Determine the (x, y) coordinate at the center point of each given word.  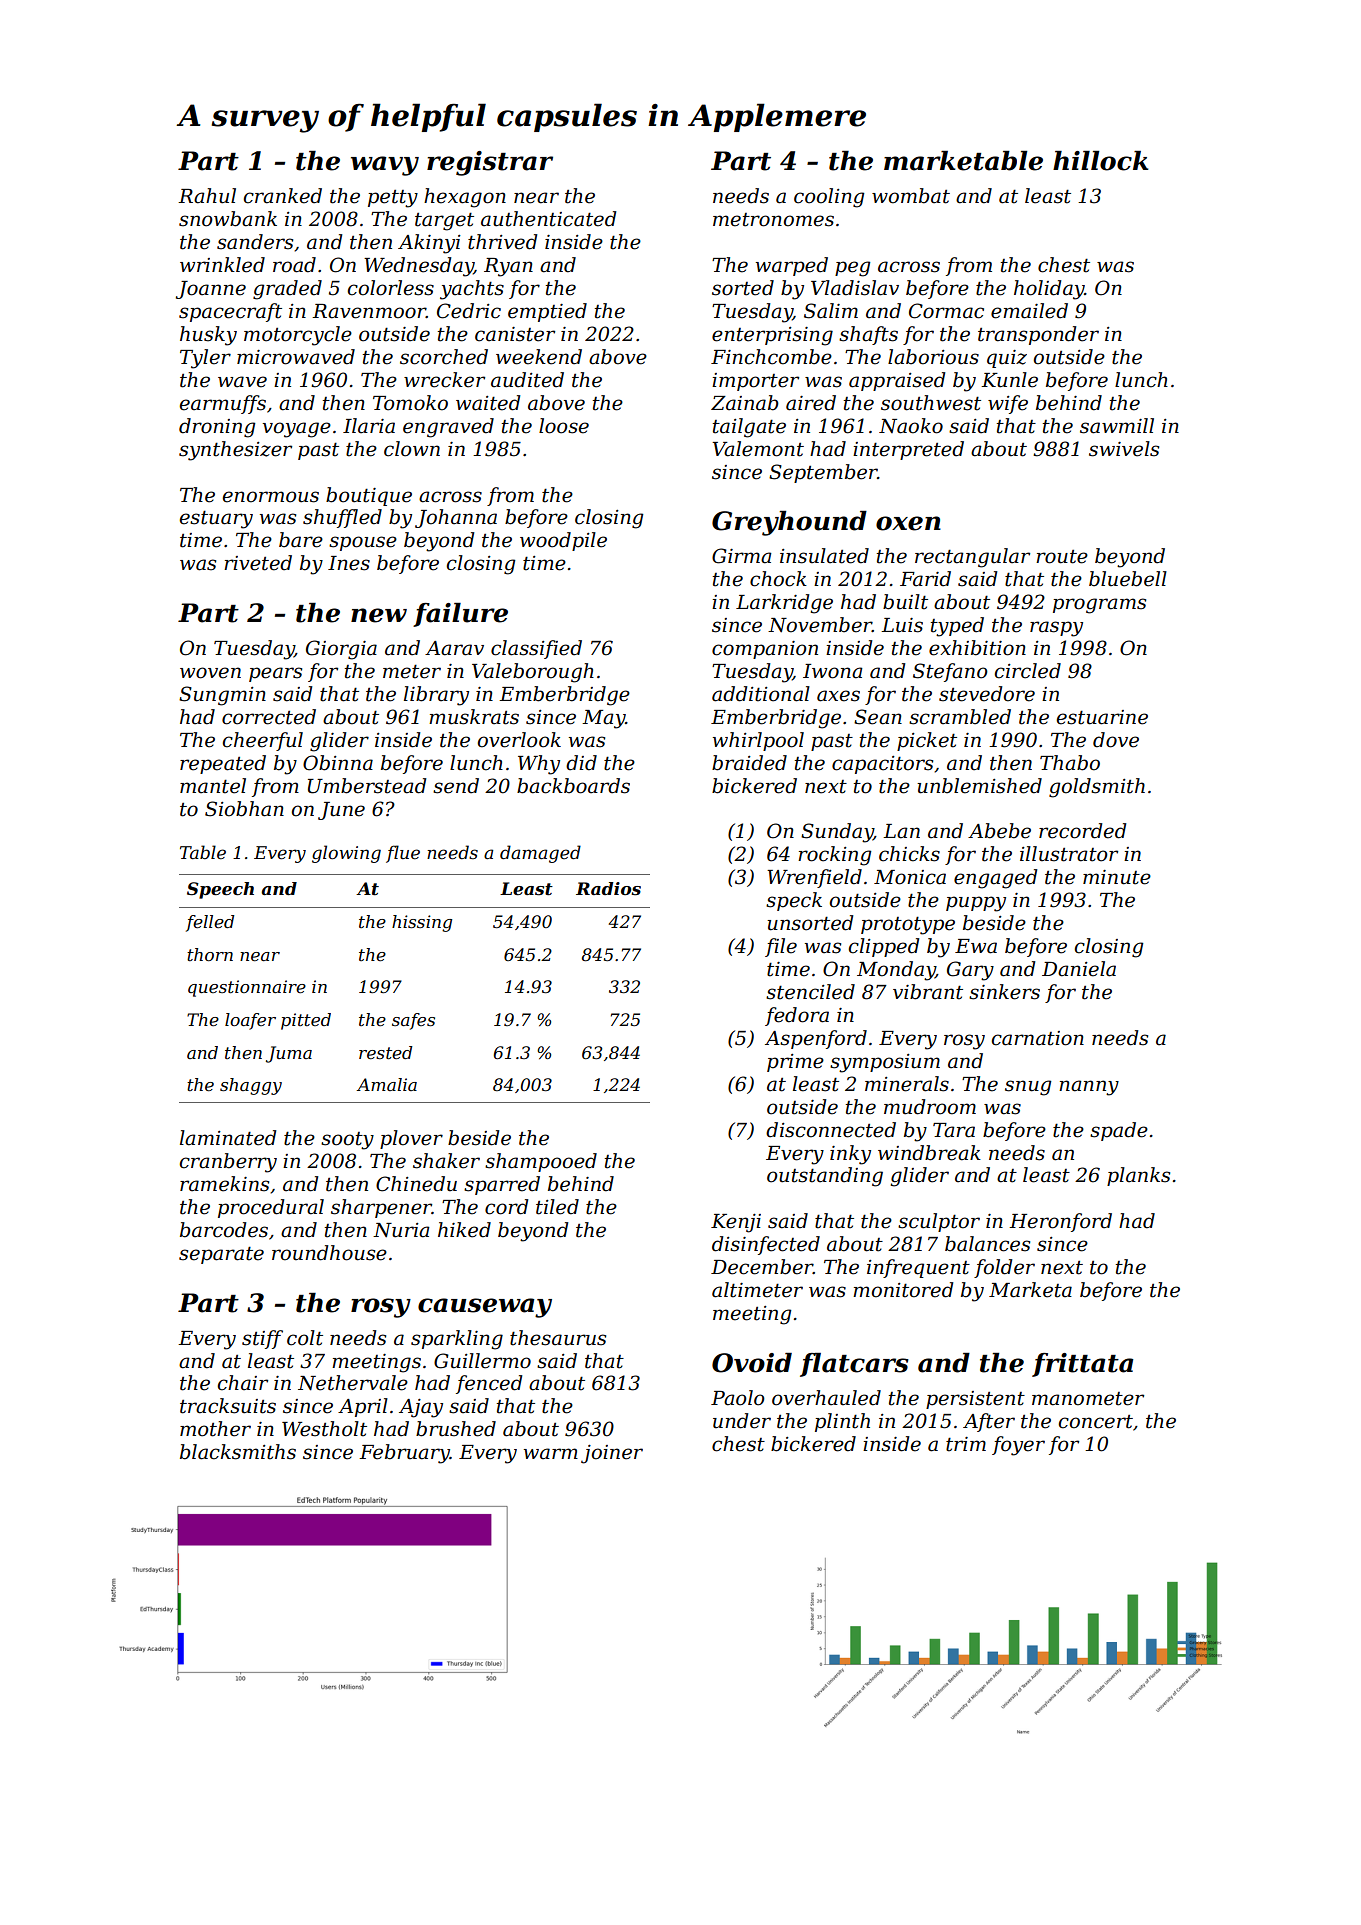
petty (393, 199)
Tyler (205, 359)
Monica (910, 877)
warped (792, 266)
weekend (539, 357)
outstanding (825, 1177)
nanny (1089, 1088)
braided (749, 763)
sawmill (1117, 426)
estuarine (1102, 717)
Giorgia (341, 650)
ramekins (224, 1184)
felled (210, 923)
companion (765, 650)
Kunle (1009, 380)
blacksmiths (238, 1452)
